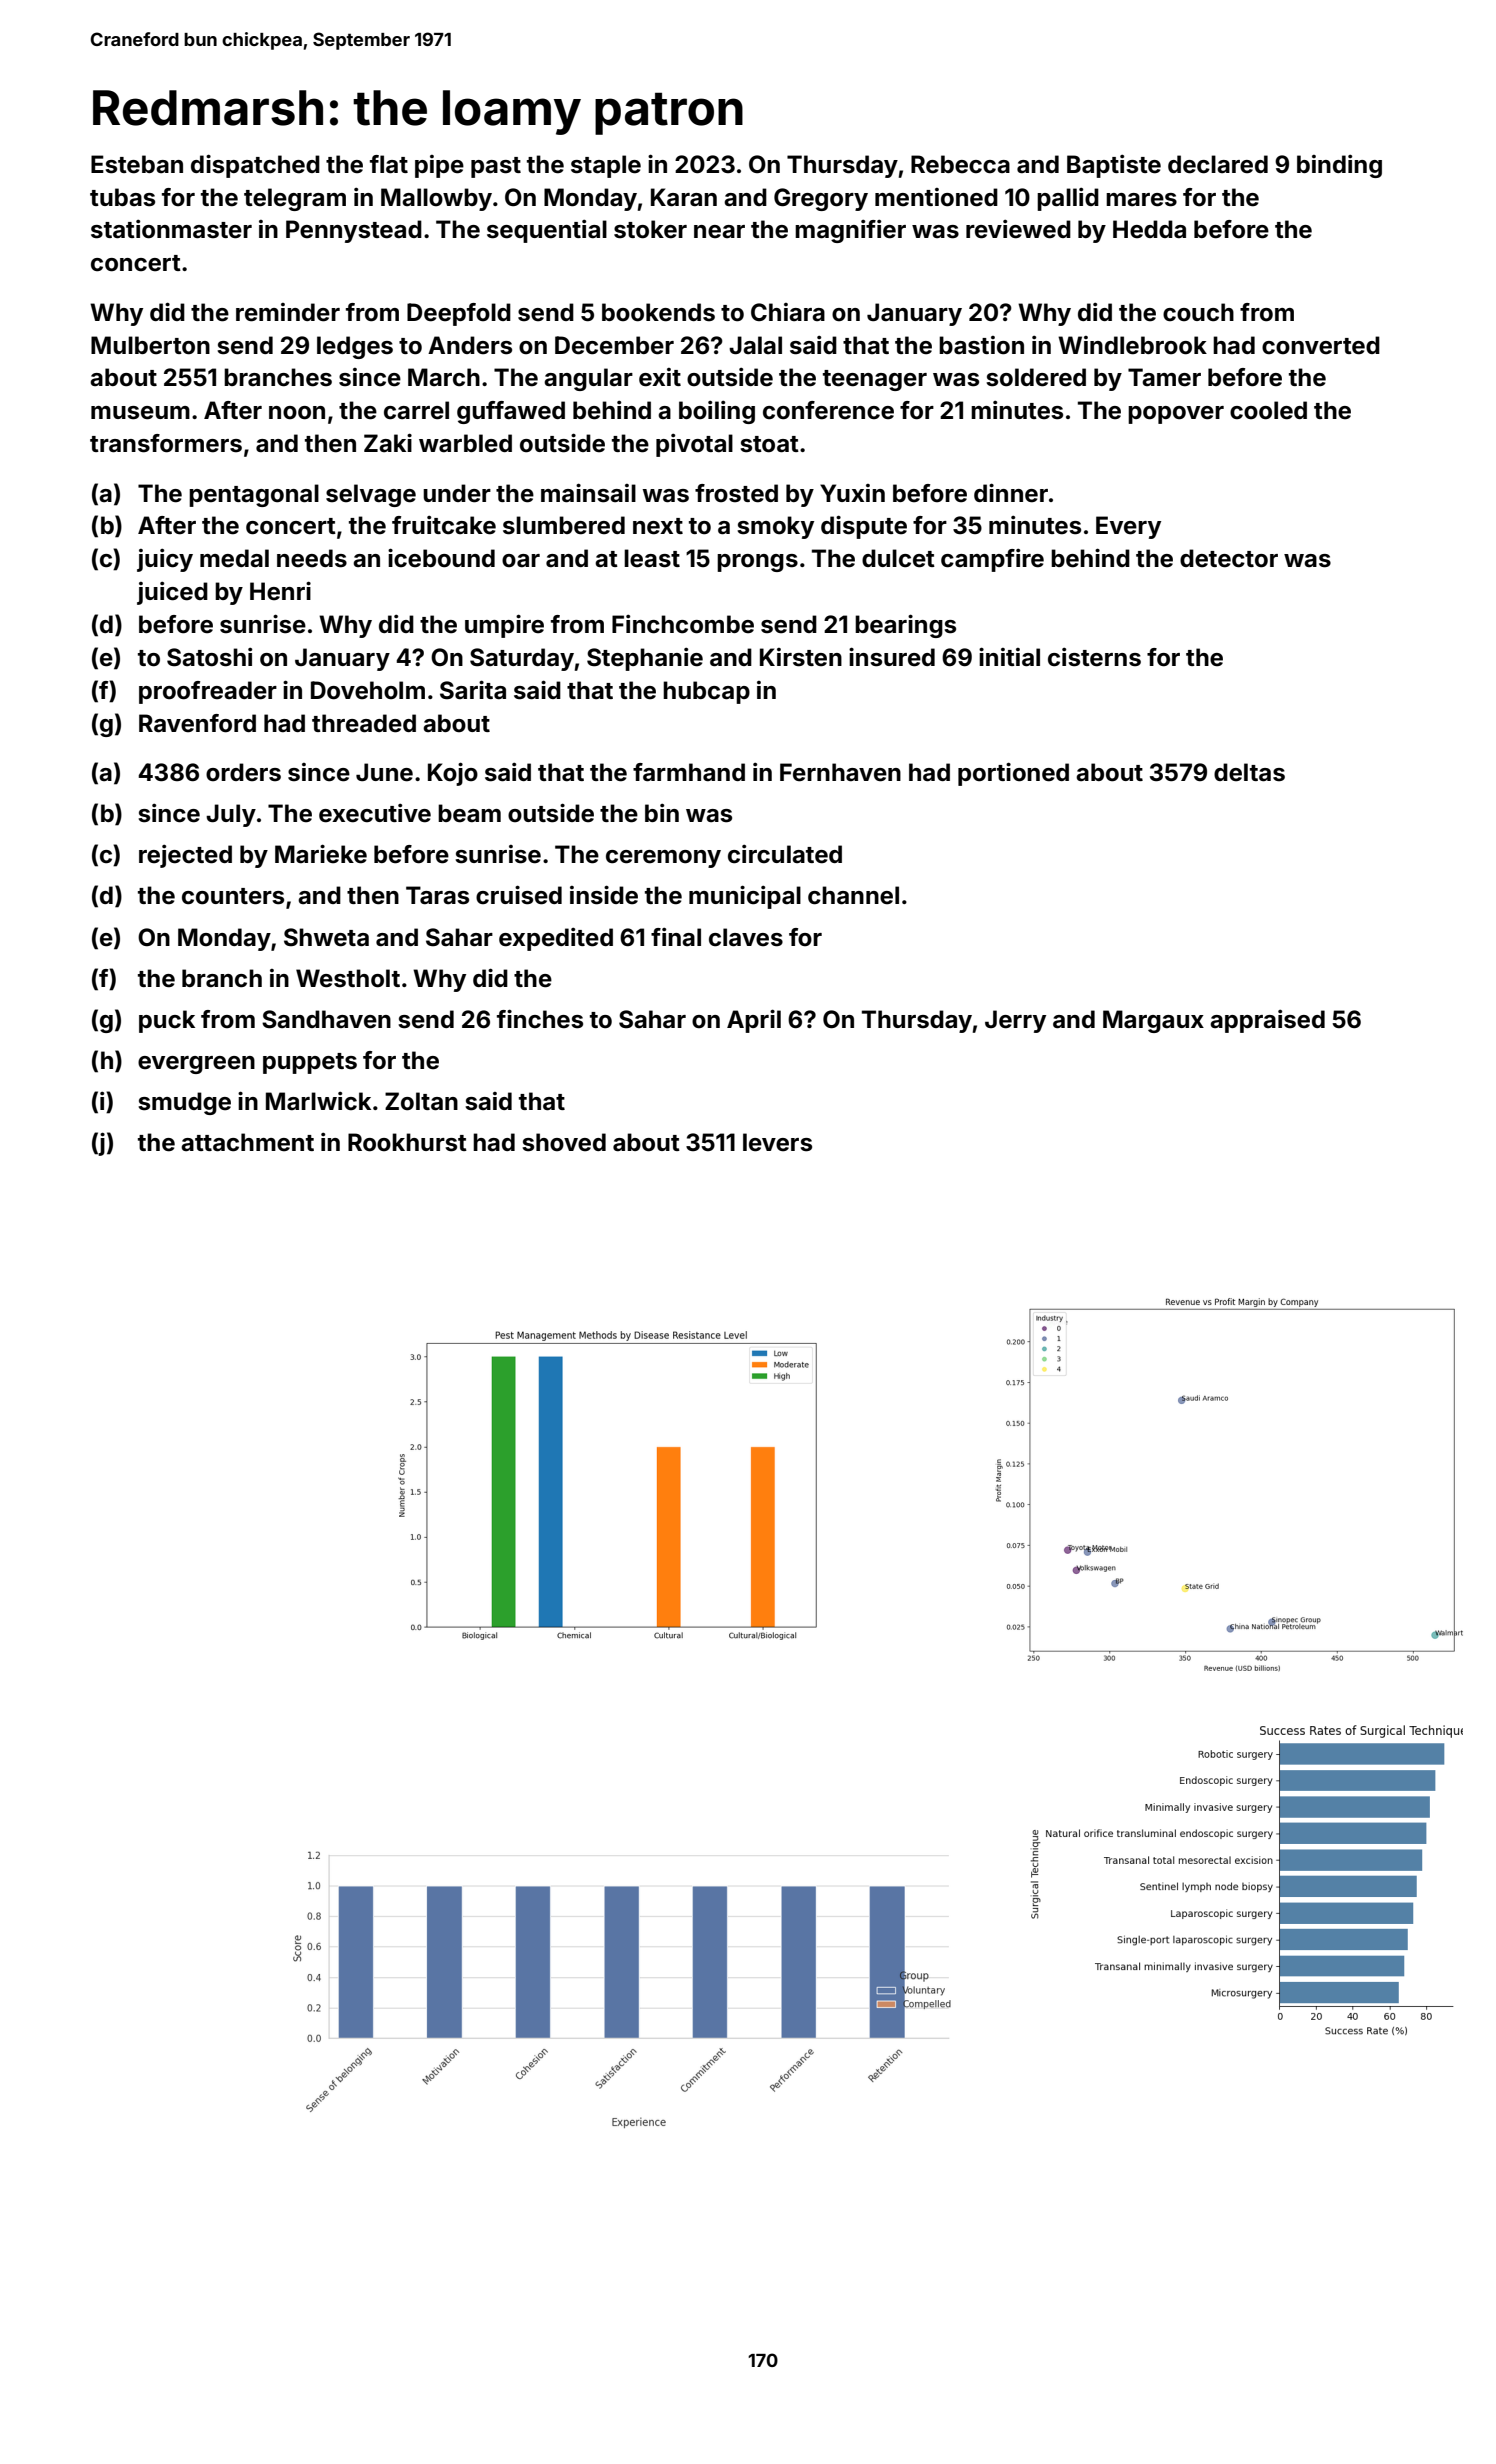 This page has height=2464, width=1496. Describe the element at coordinates (1249, 772) in the page. I see `deltas` at that location.
